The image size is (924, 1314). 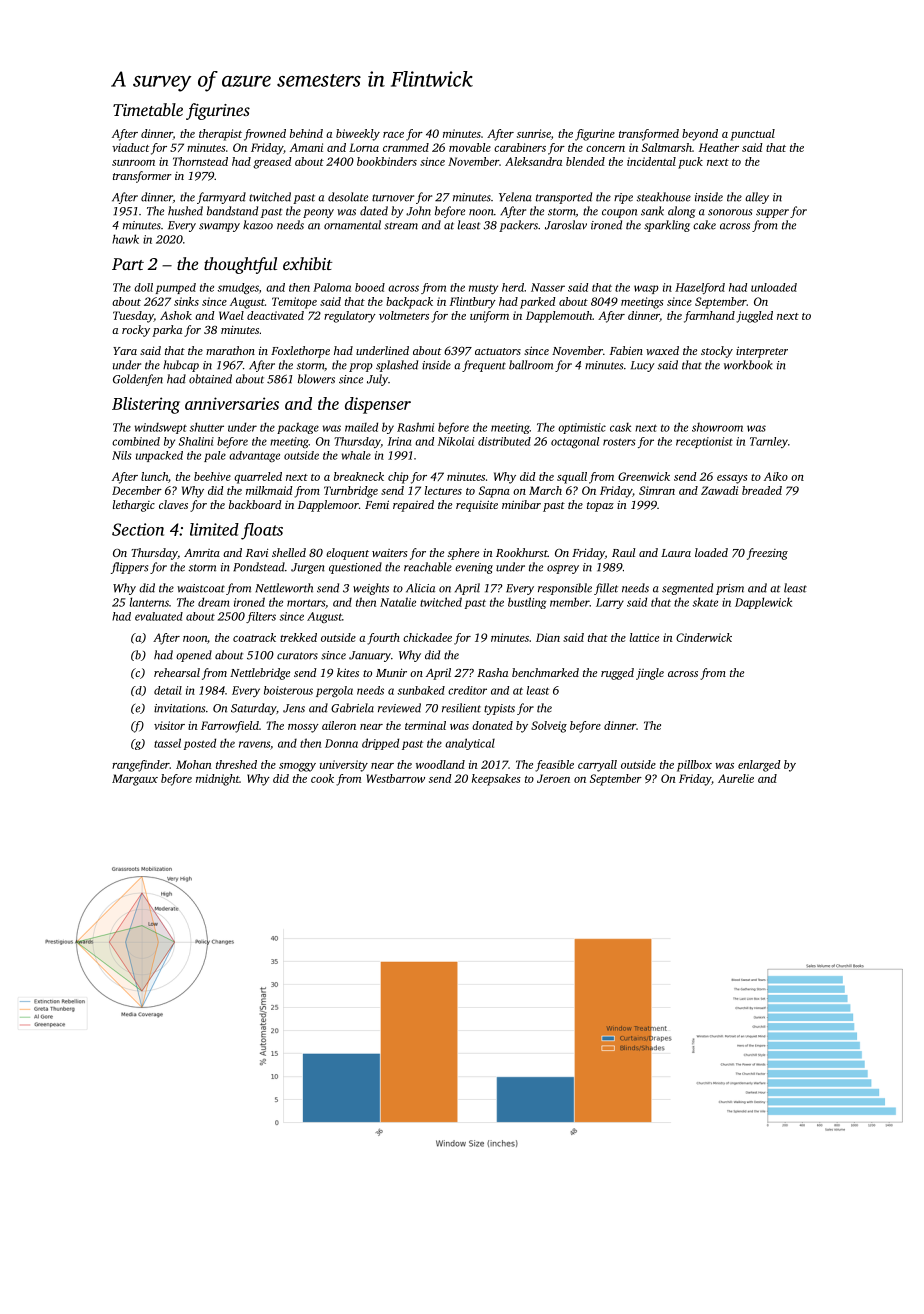 I want to click on movable, so click(x=470, y=147).
